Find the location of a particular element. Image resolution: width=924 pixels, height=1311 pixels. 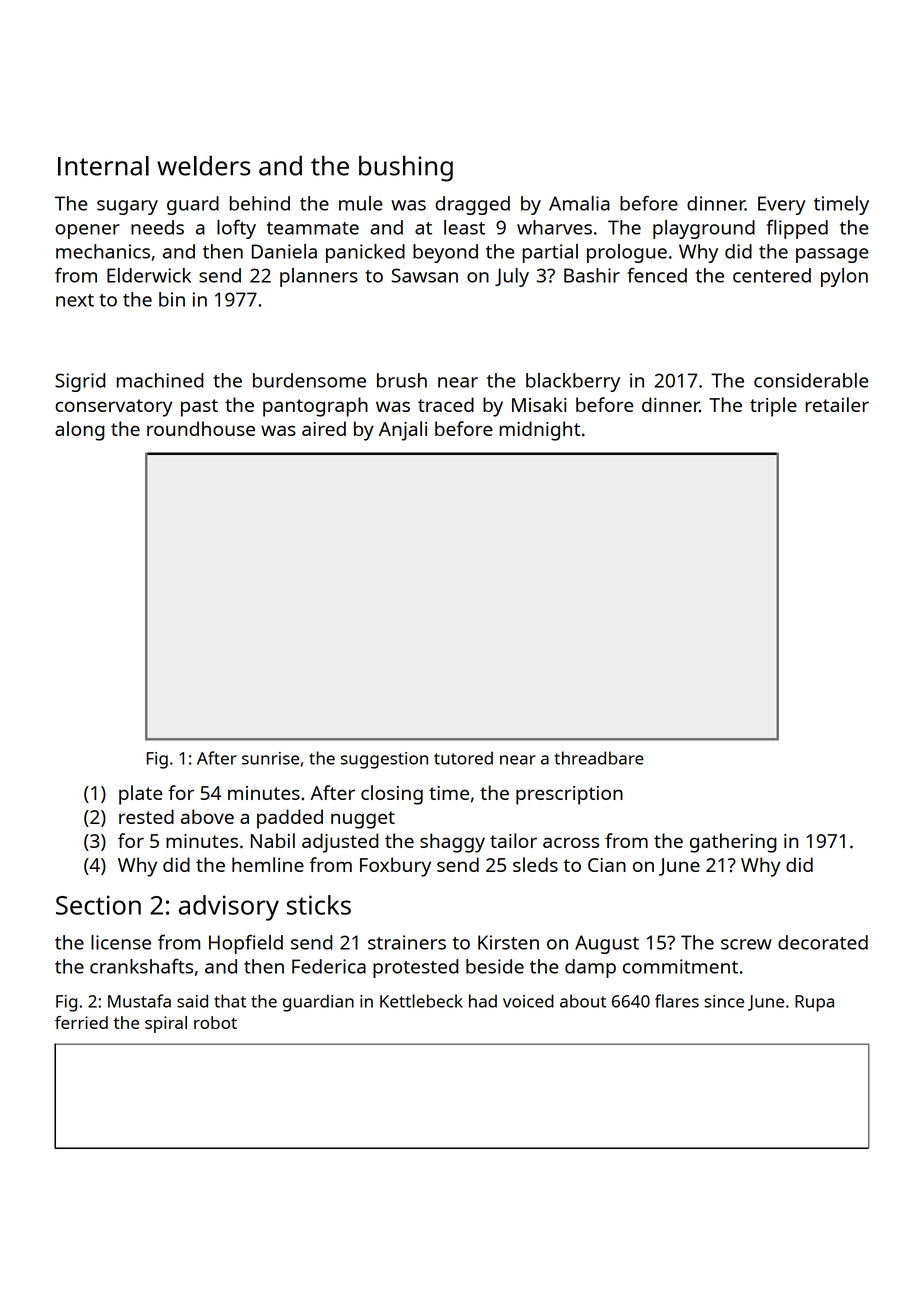

Hopfield is located at coordinates (246, 944).
